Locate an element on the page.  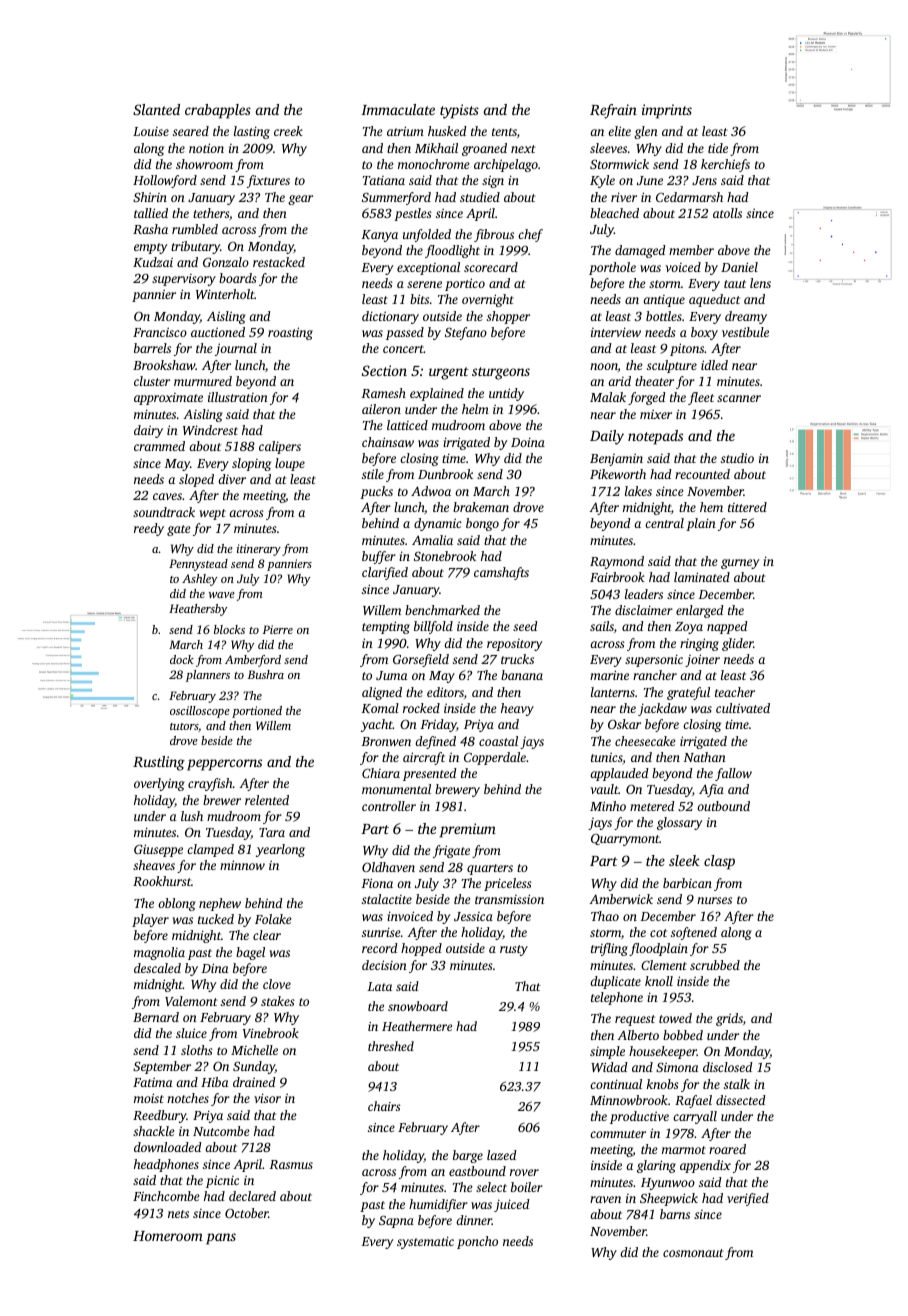
Amberwick is located at coordinates (621, 899).
